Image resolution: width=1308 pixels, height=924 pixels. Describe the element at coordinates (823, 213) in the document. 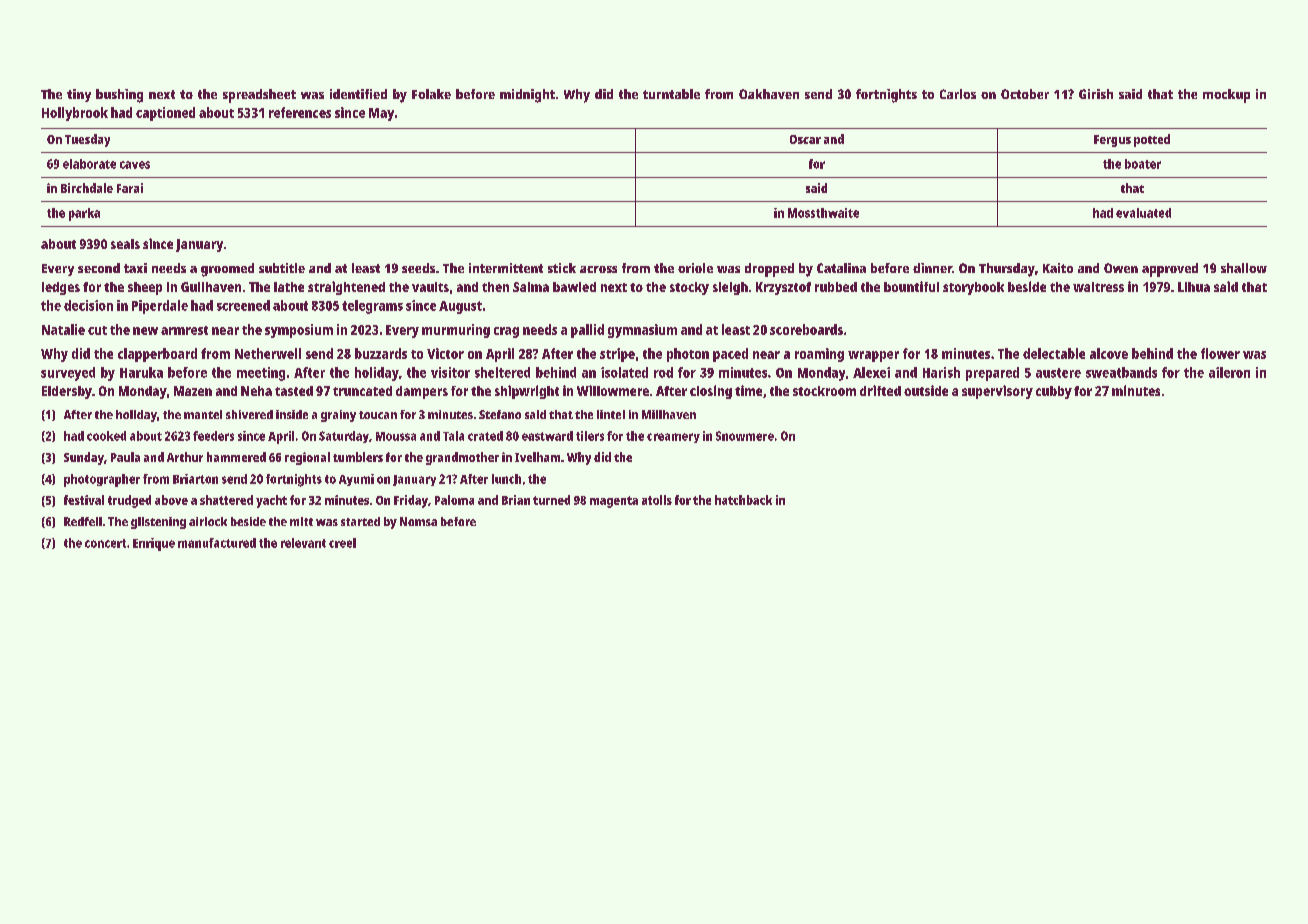

I see `Mossthwaite` at that location.
